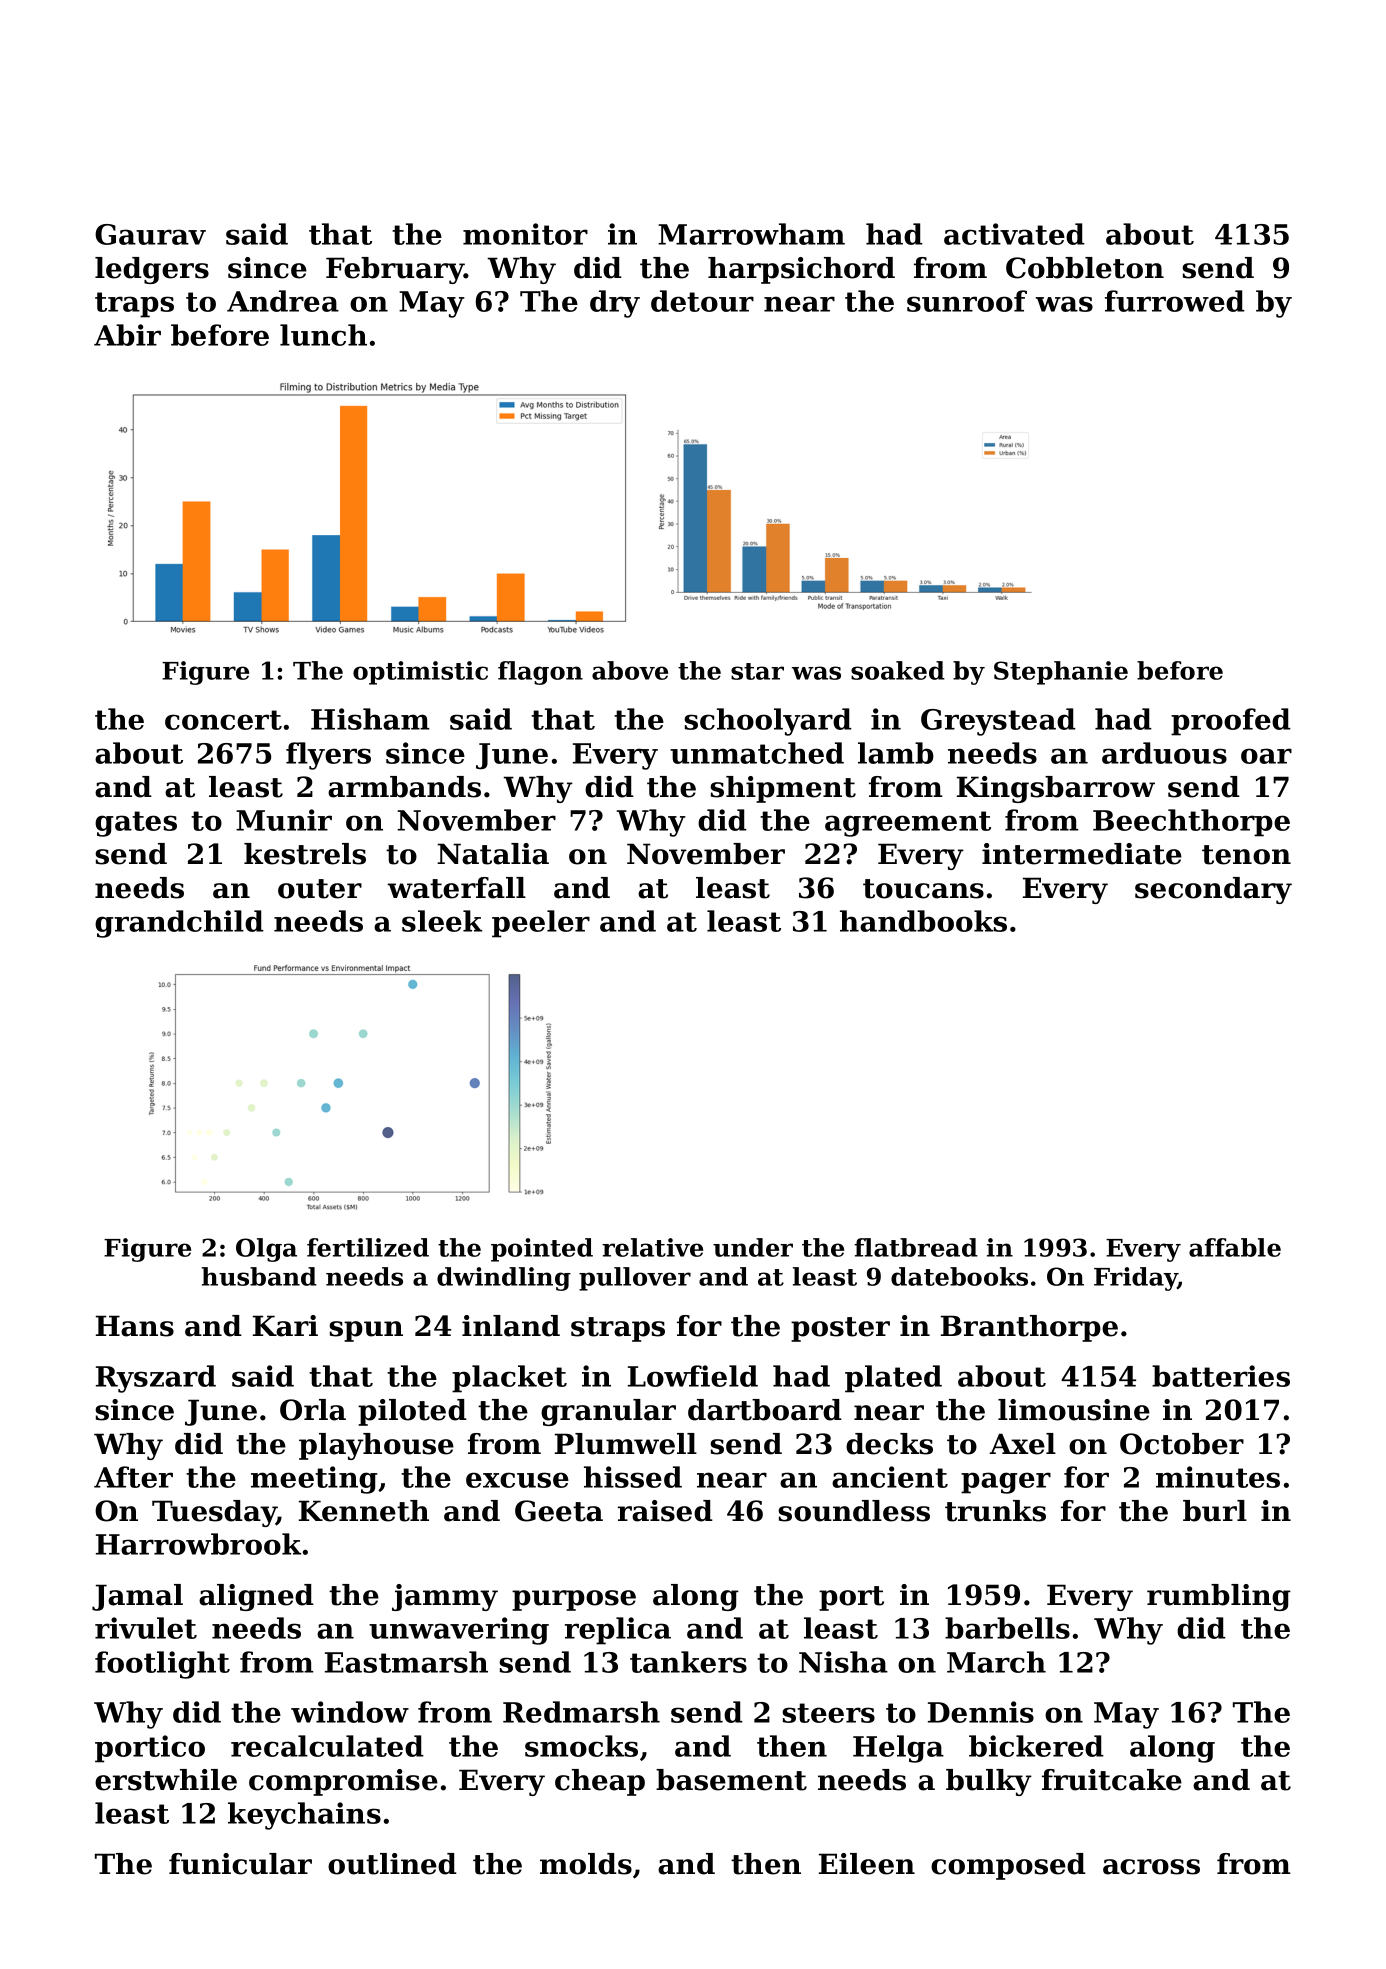 Image resolution: width=1386 pixels, height=1969 pixels. What do you see at coordinates (967, 301) in the page?
I see `sunroof` at bounding box center [967, 301].
